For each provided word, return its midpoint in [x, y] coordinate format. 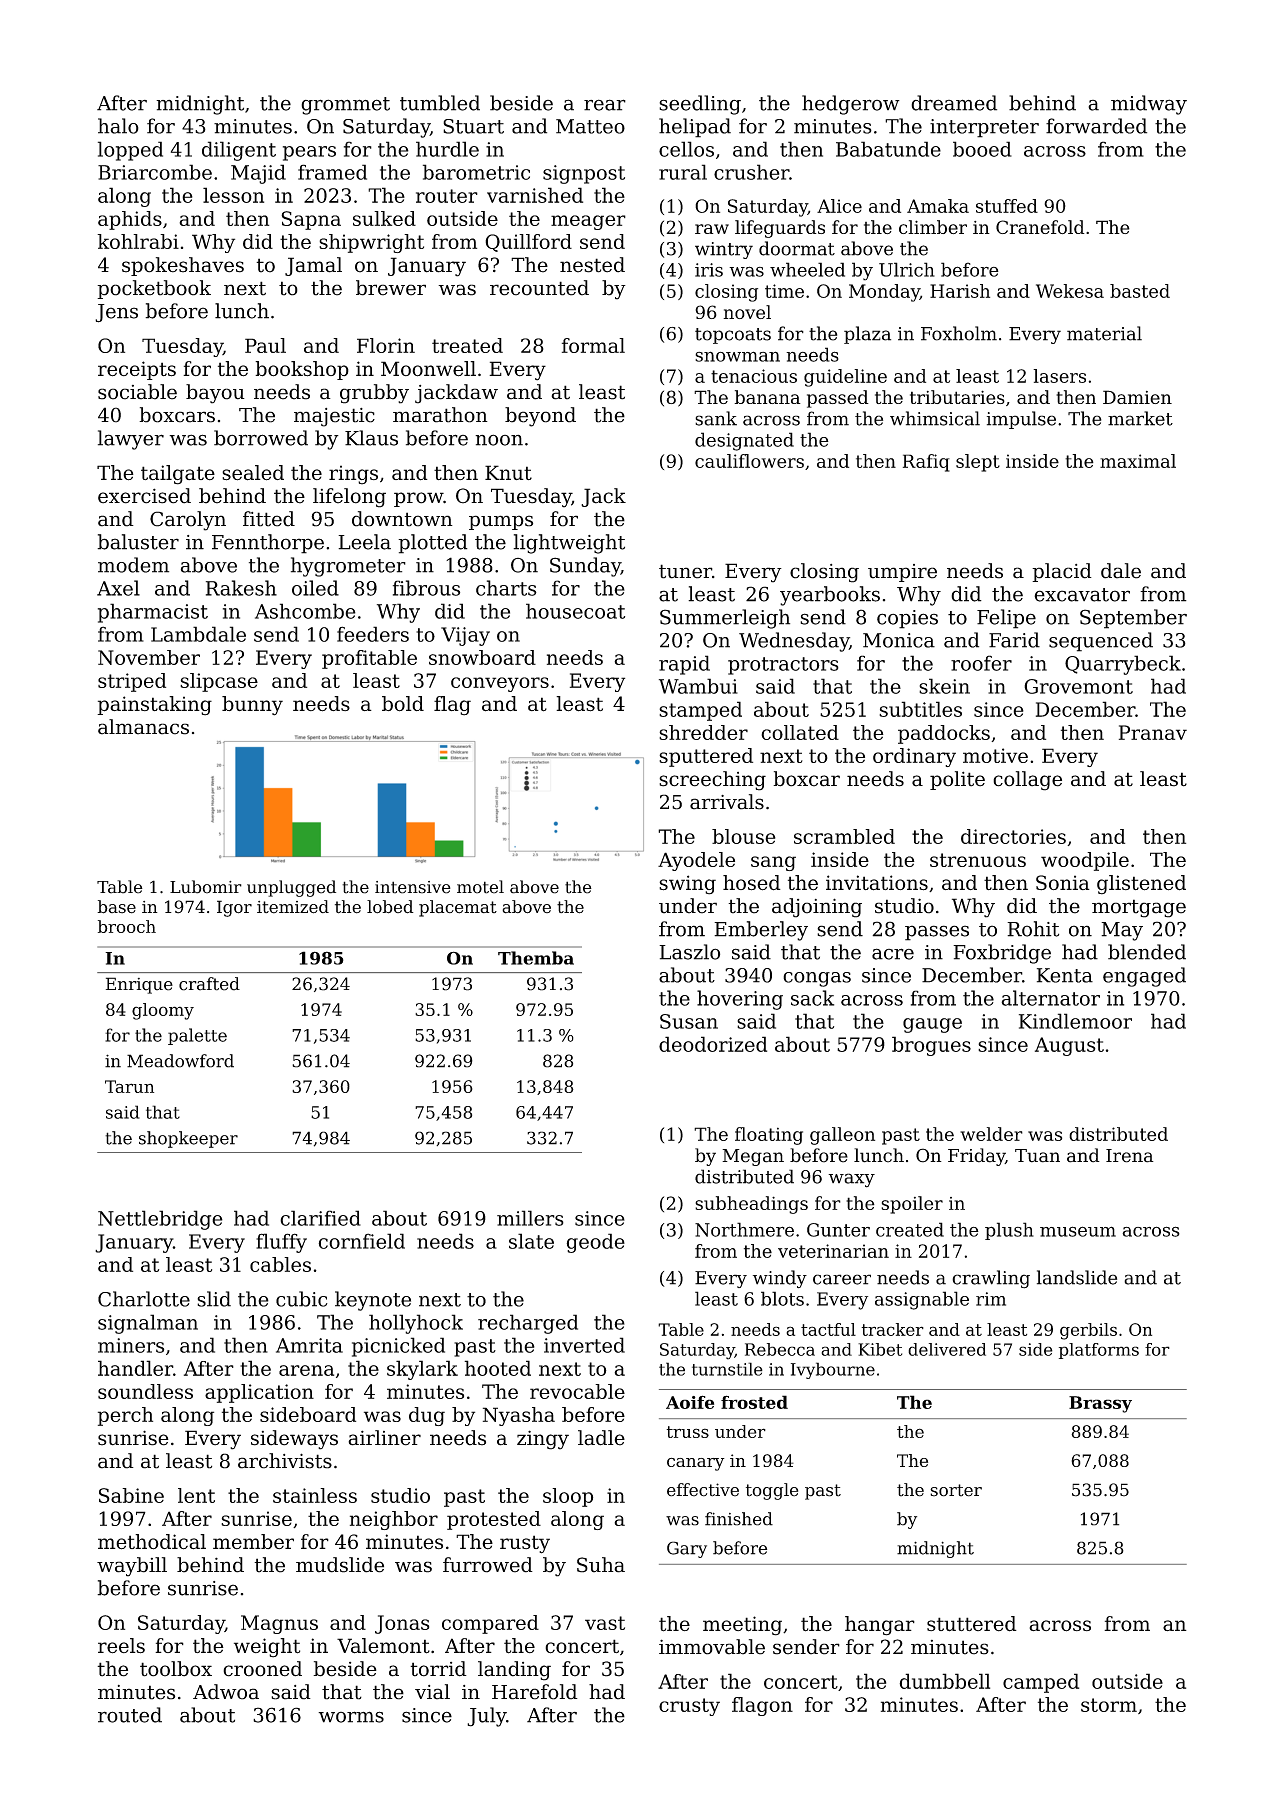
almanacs [143, 727]
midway [1149, 105]
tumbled [440, 103]
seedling [700, 105]
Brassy [1100, 1404]
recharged [528, 1324]
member [253, 1541]
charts [506, 588]
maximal [1138, 461]
